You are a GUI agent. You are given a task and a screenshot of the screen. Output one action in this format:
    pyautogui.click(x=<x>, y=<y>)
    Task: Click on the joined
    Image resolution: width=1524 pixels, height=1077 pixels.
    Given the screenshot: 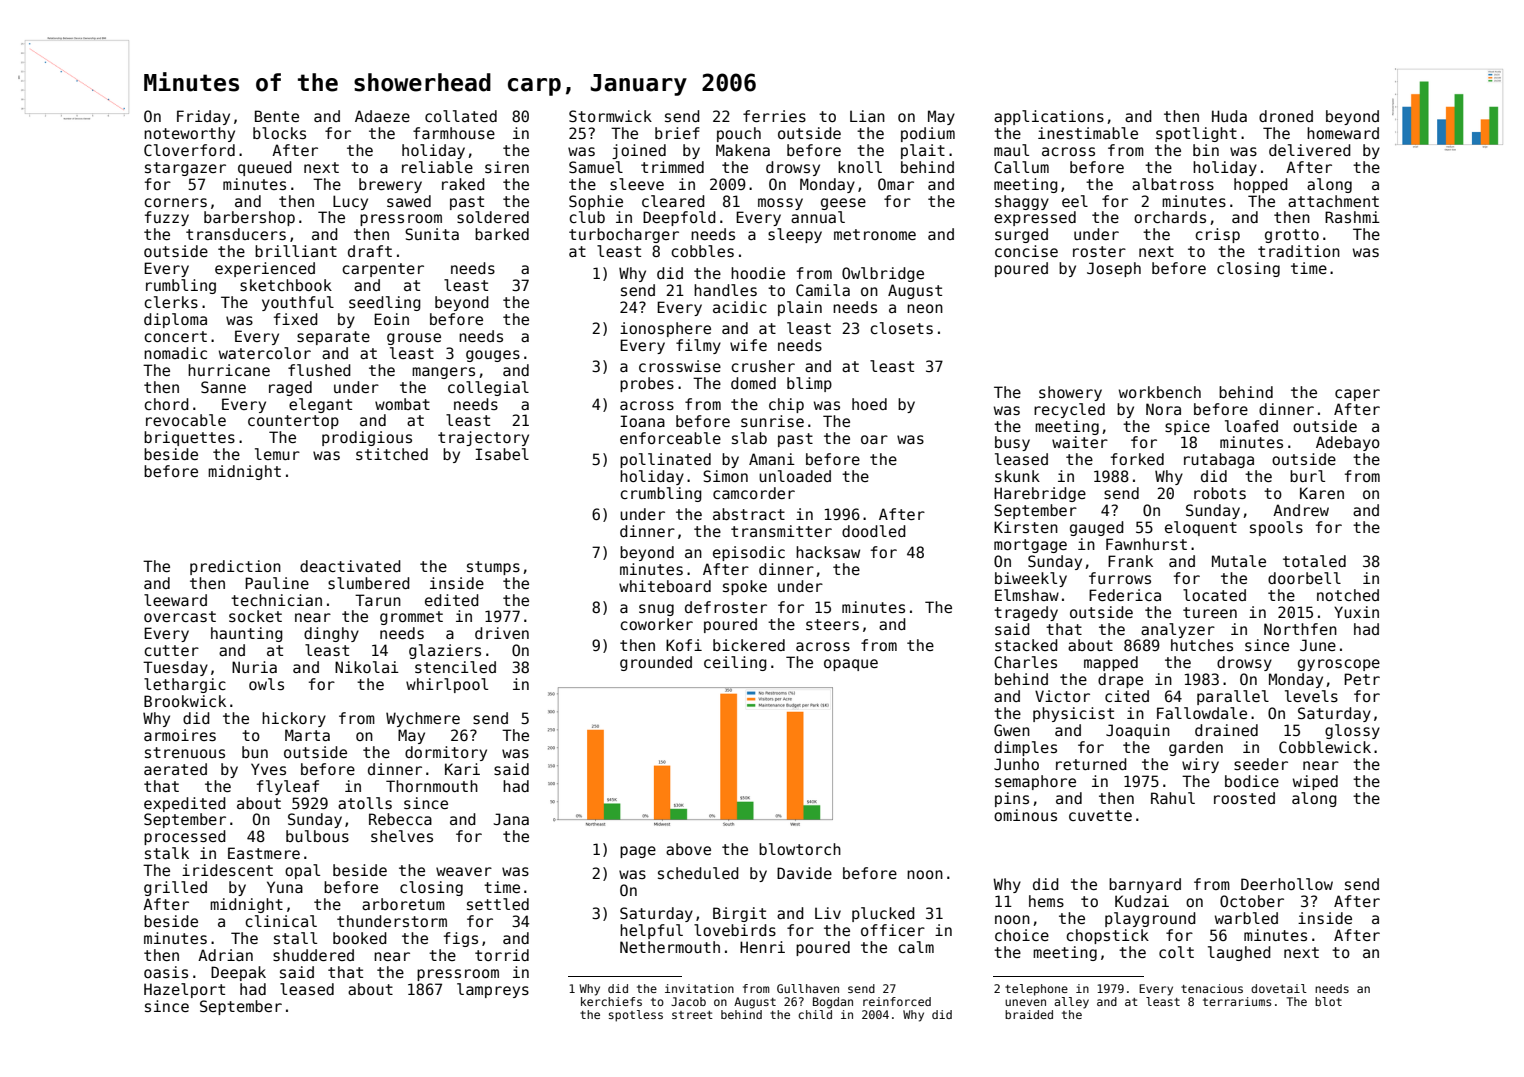 What is the action you would take?
    pyautogui.click(x=639, y=151)
